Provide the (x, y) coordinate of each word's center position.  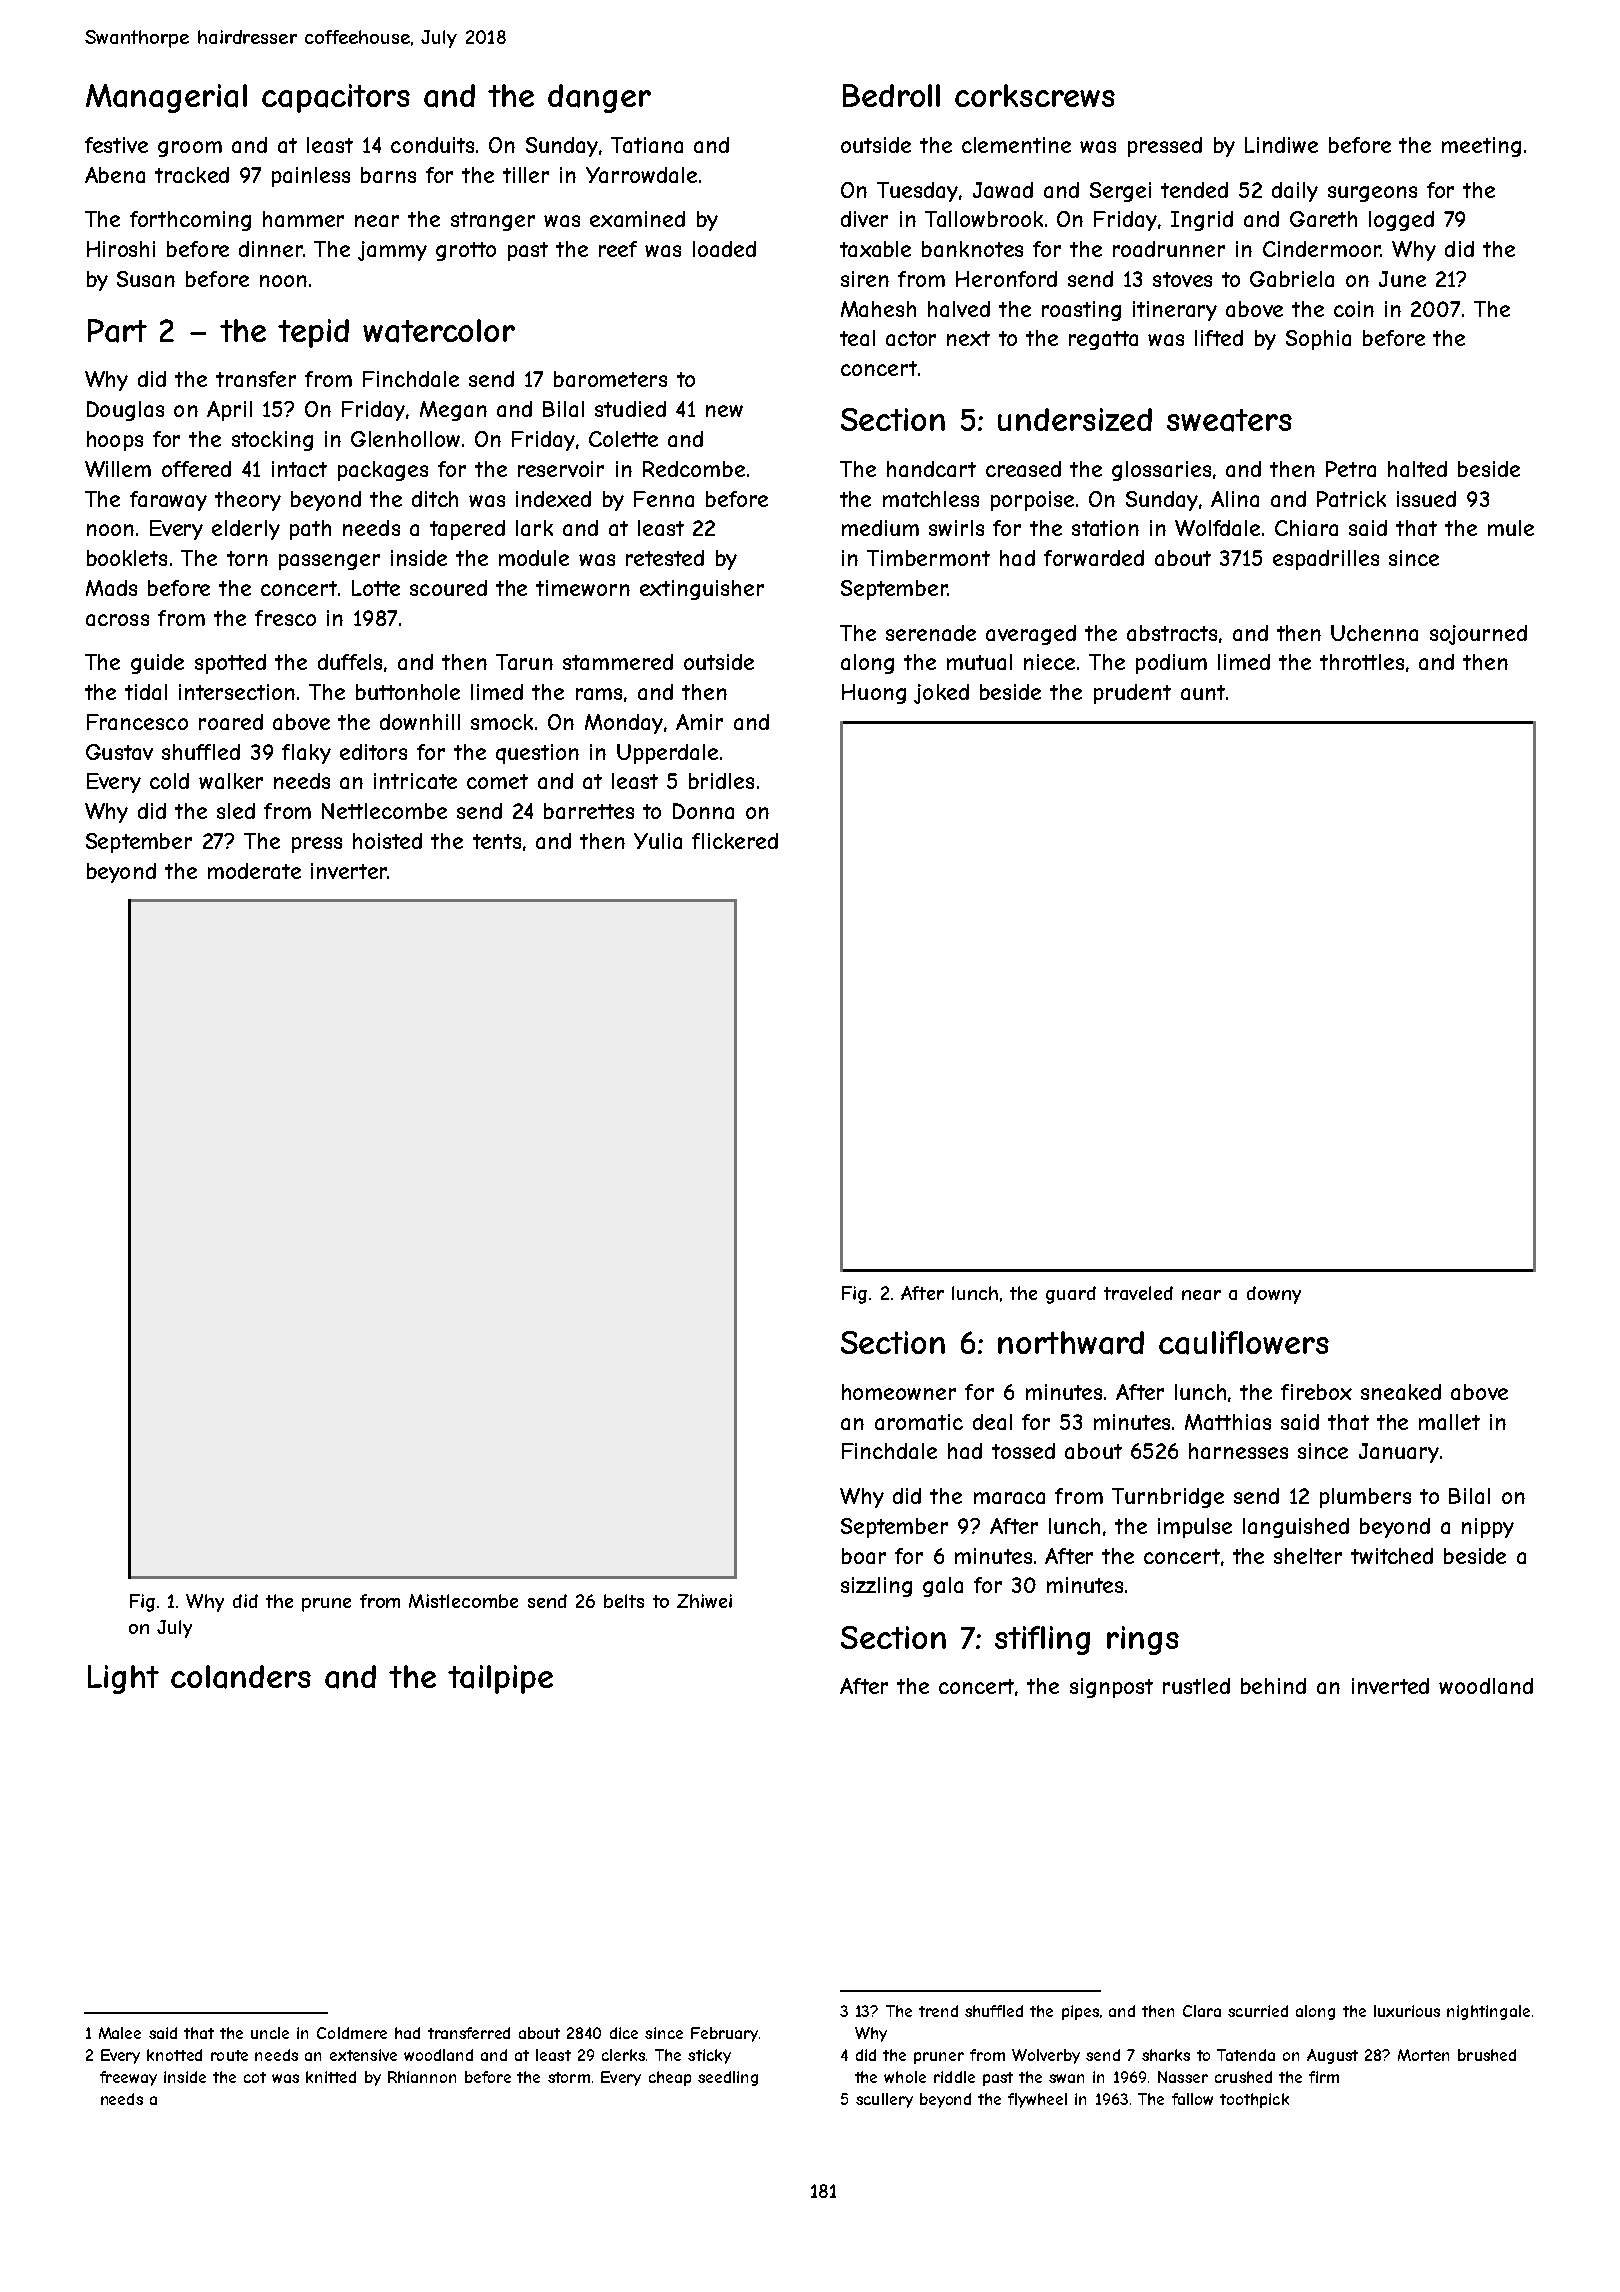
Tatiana (647, 145)
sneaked (1401, 1392)
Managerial (166, 98)
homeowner (899, 1392)
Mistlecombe (463, 1601)
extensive (363, 2055)
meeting (1481, 147)
